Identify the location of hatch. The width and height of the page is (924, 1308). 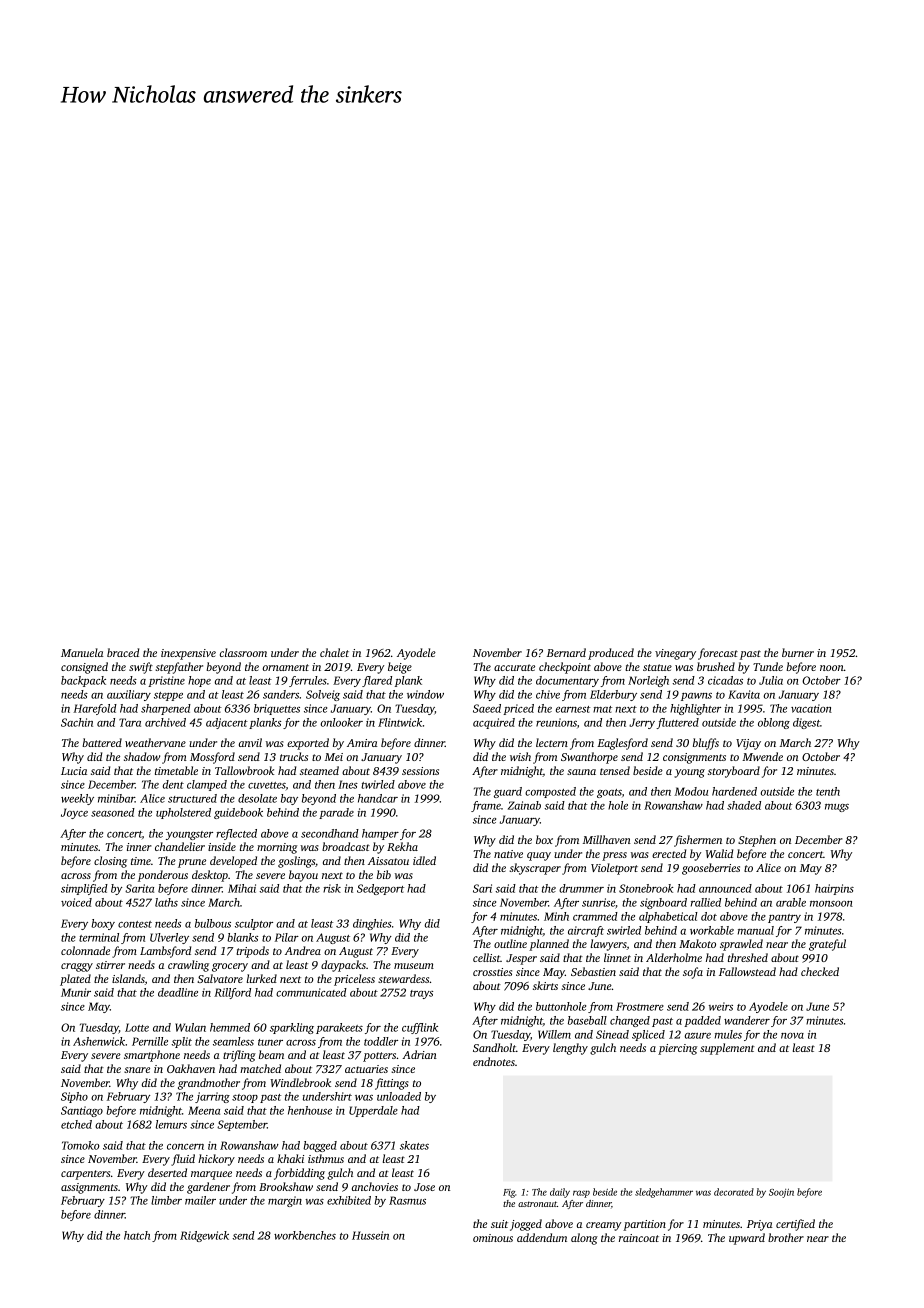
(137, 1235).
